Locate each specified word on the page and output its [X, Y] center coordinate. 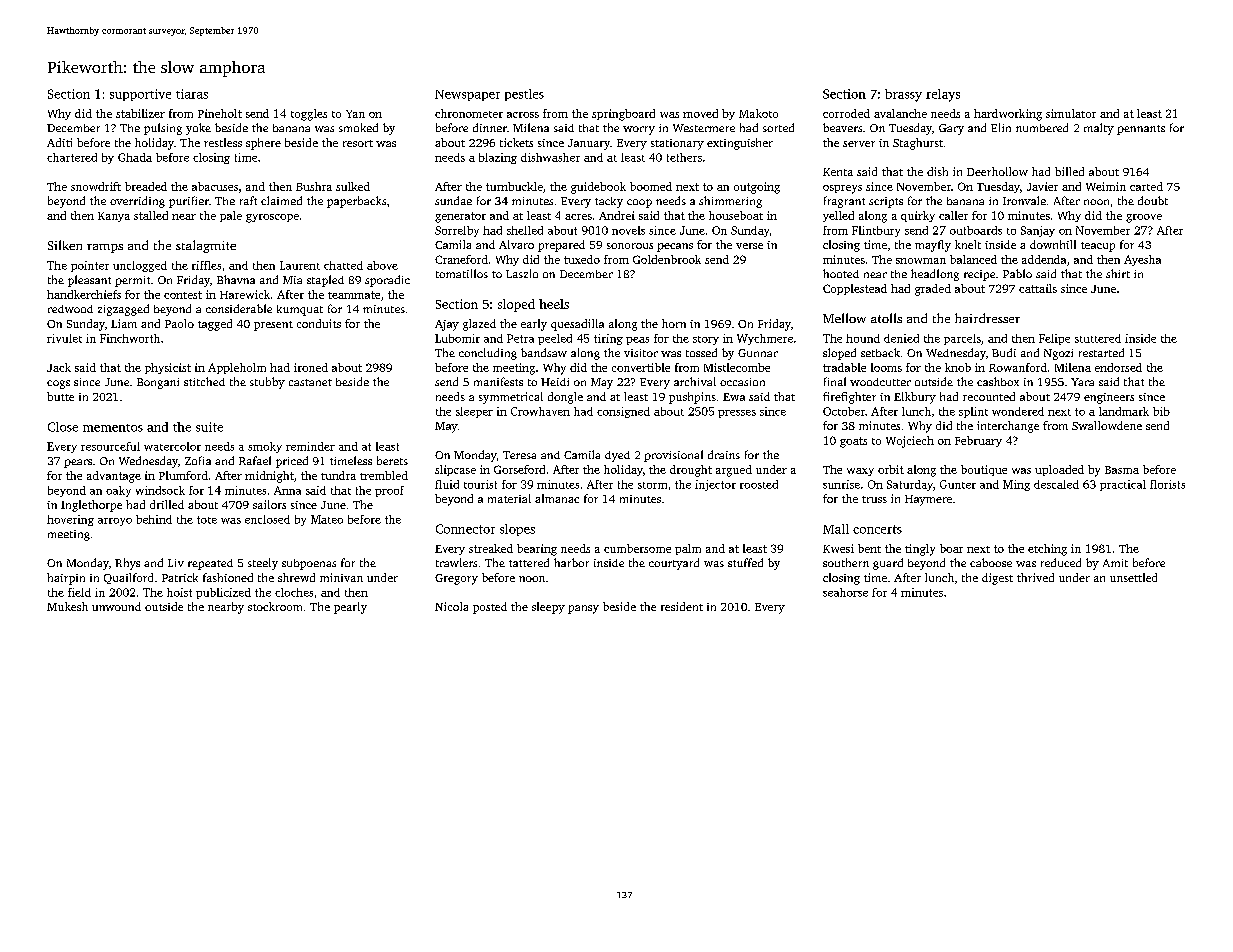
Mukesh [67, 606]
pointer [90, 266]
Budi [1004, 352]
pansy [583, 609]
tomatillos [462, 273]
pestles [524, 95]
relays [943, 95]
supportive [140, 95]
